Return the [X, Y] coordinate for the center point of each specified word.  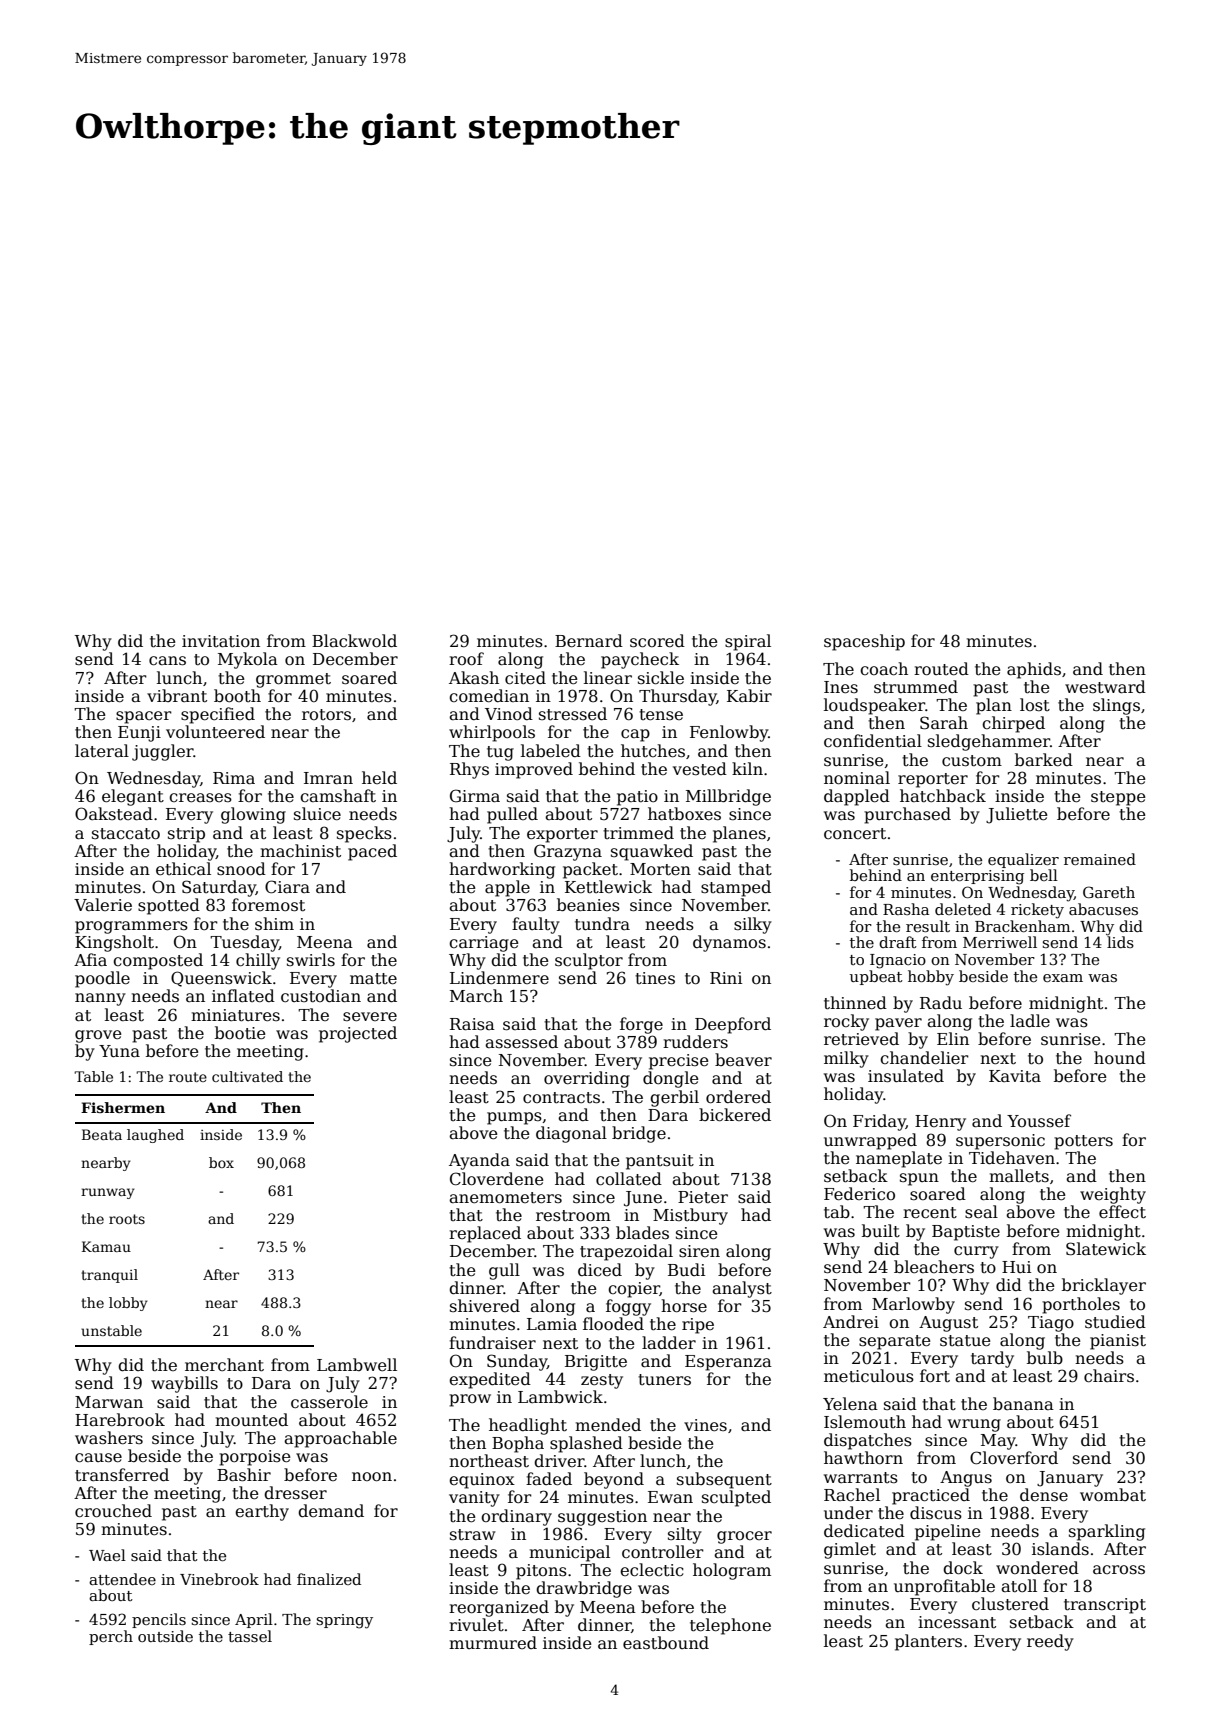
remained [1100, 859]
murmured [493, 1642]
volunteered [215, 732]
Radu [941, 1003]
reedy [1050, 1642]
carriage [484, 944]
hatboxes [684, 814]
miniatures [235, 1015]
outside [165, 1636]
